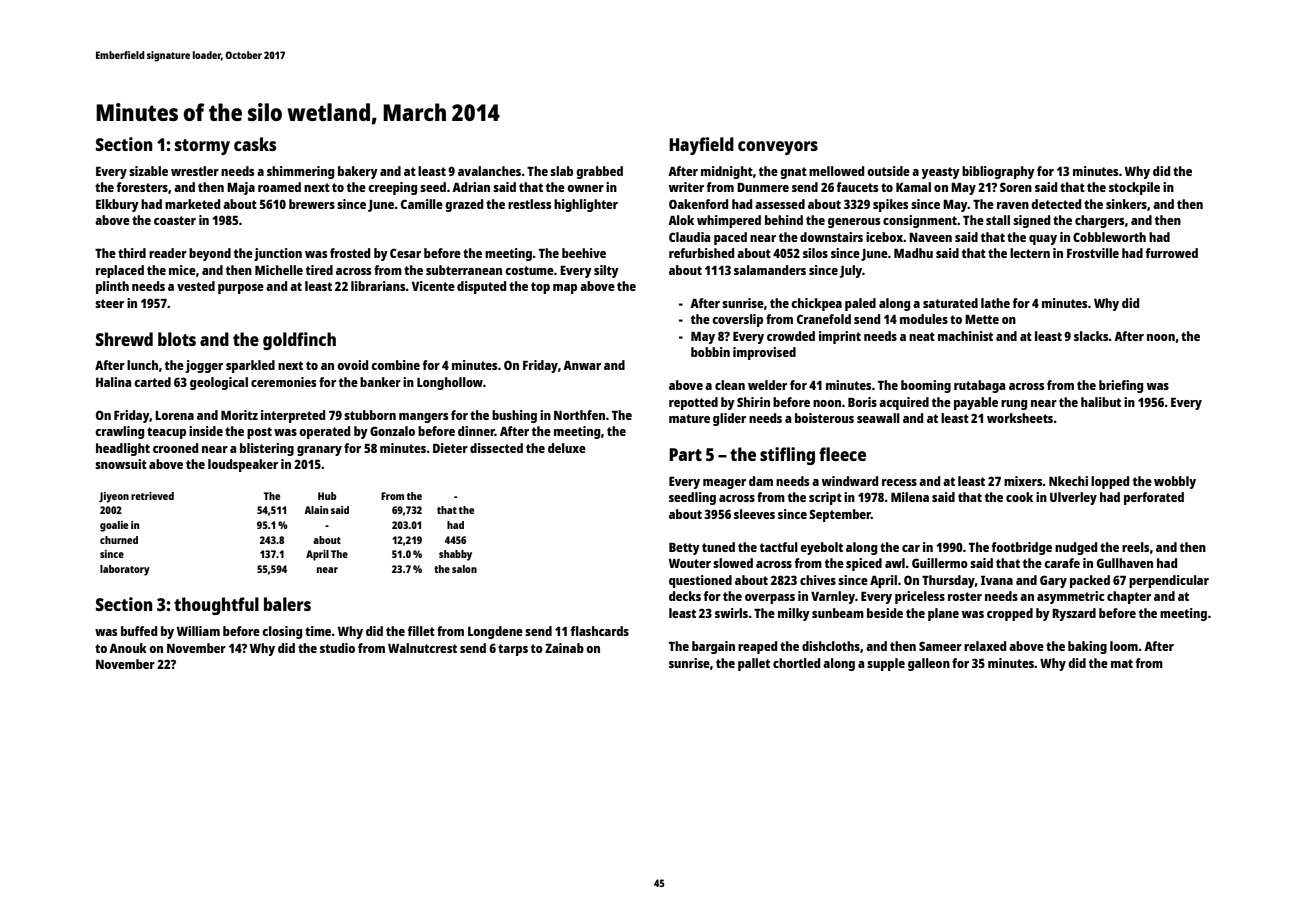 The image size is (1308, 924). What do you see at coordinates (701, 146) in the page?
I see `Hayfield` at bounding box center [701, 146].
